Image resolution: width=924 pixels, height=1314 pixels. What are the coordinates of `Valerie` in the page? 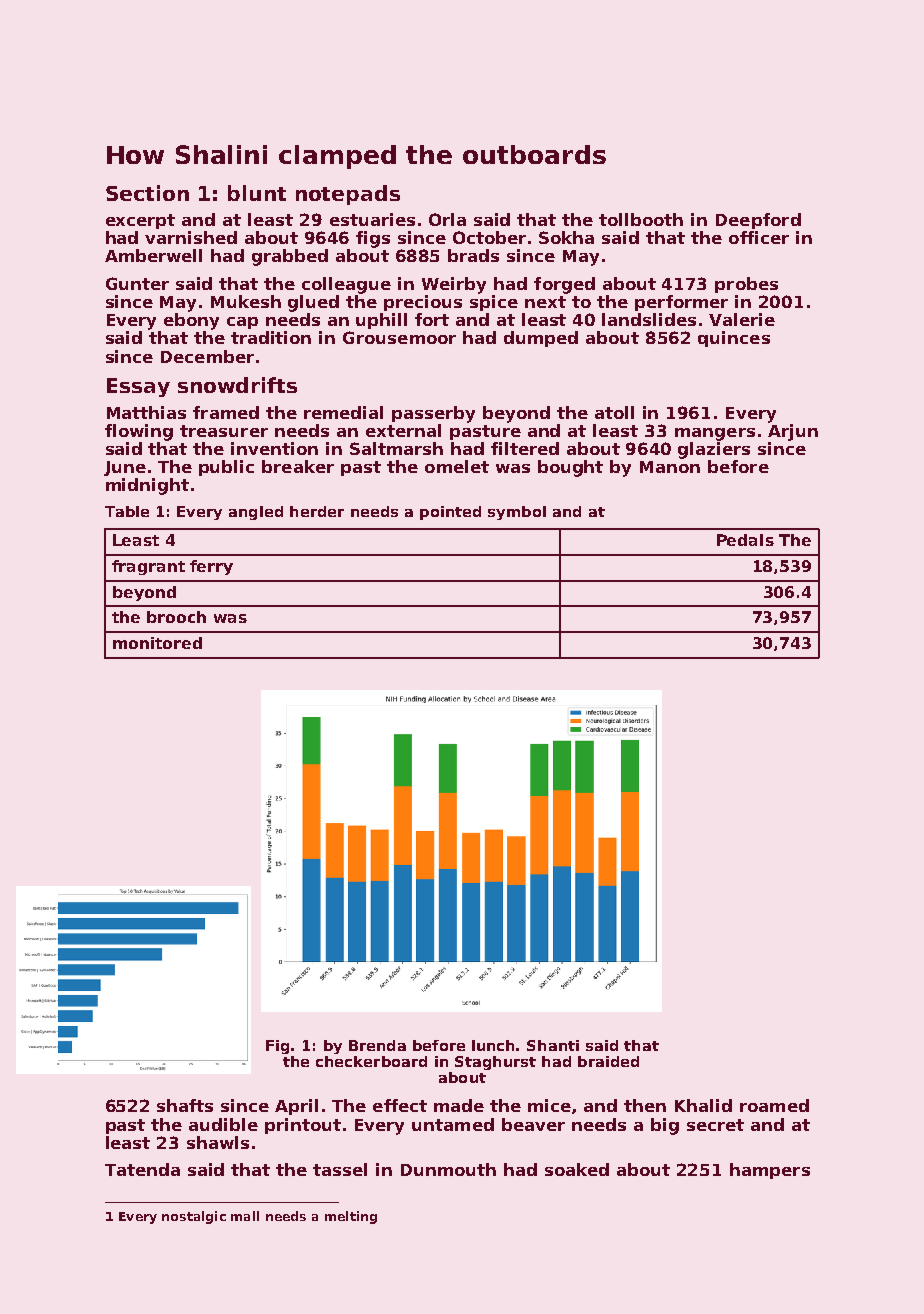 It's located at (742, 319).
